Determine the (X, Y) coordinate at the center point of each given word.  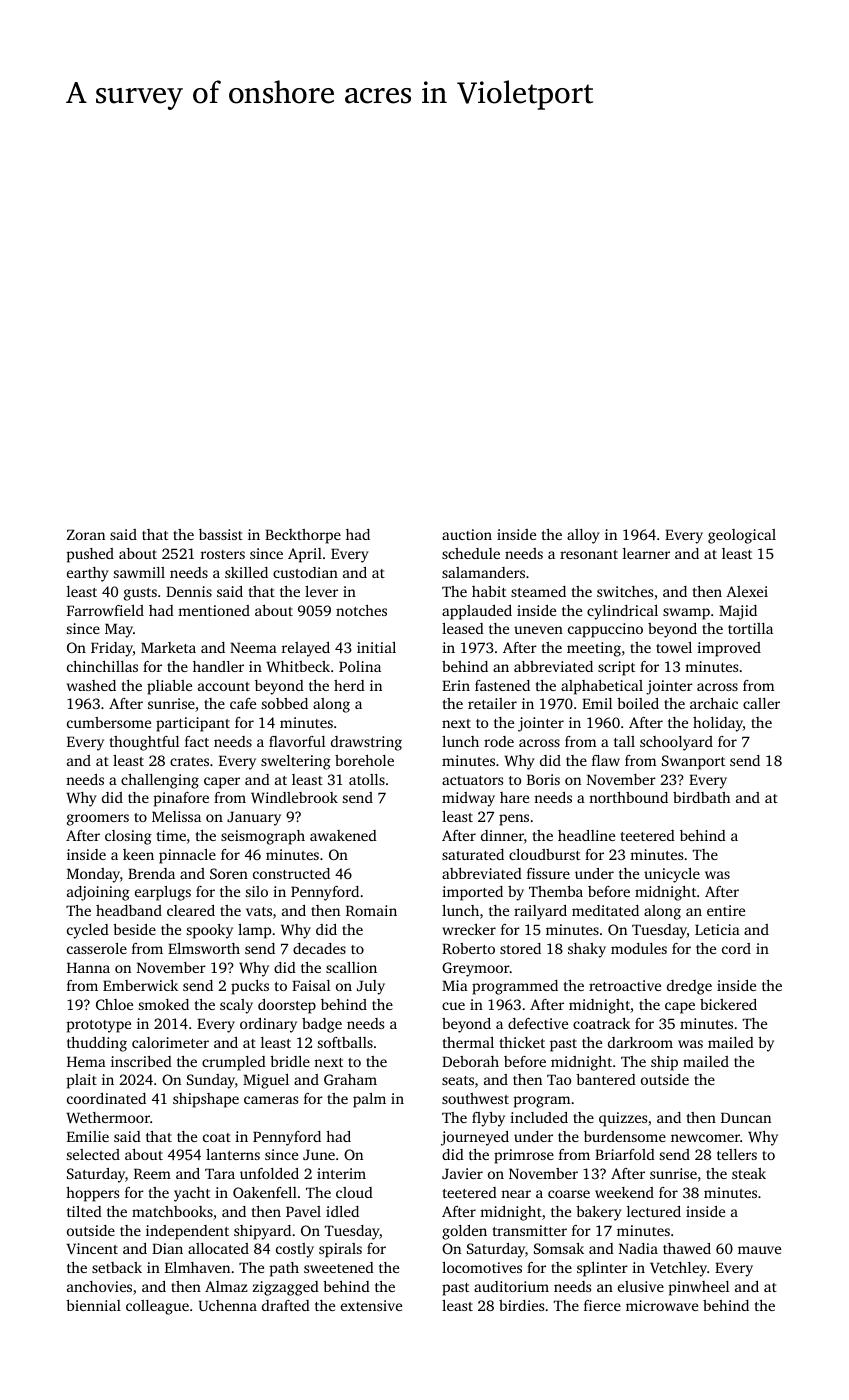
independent (187, 1232)
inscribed (141, 1061)
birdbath (702, 797)
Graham (350, 1079)
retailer (492, 703)
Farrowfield (105, 610)
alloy (583, 536)
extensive (371, 1305)
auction (467, 534)
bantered (606, 1079)
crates (189, 761)
